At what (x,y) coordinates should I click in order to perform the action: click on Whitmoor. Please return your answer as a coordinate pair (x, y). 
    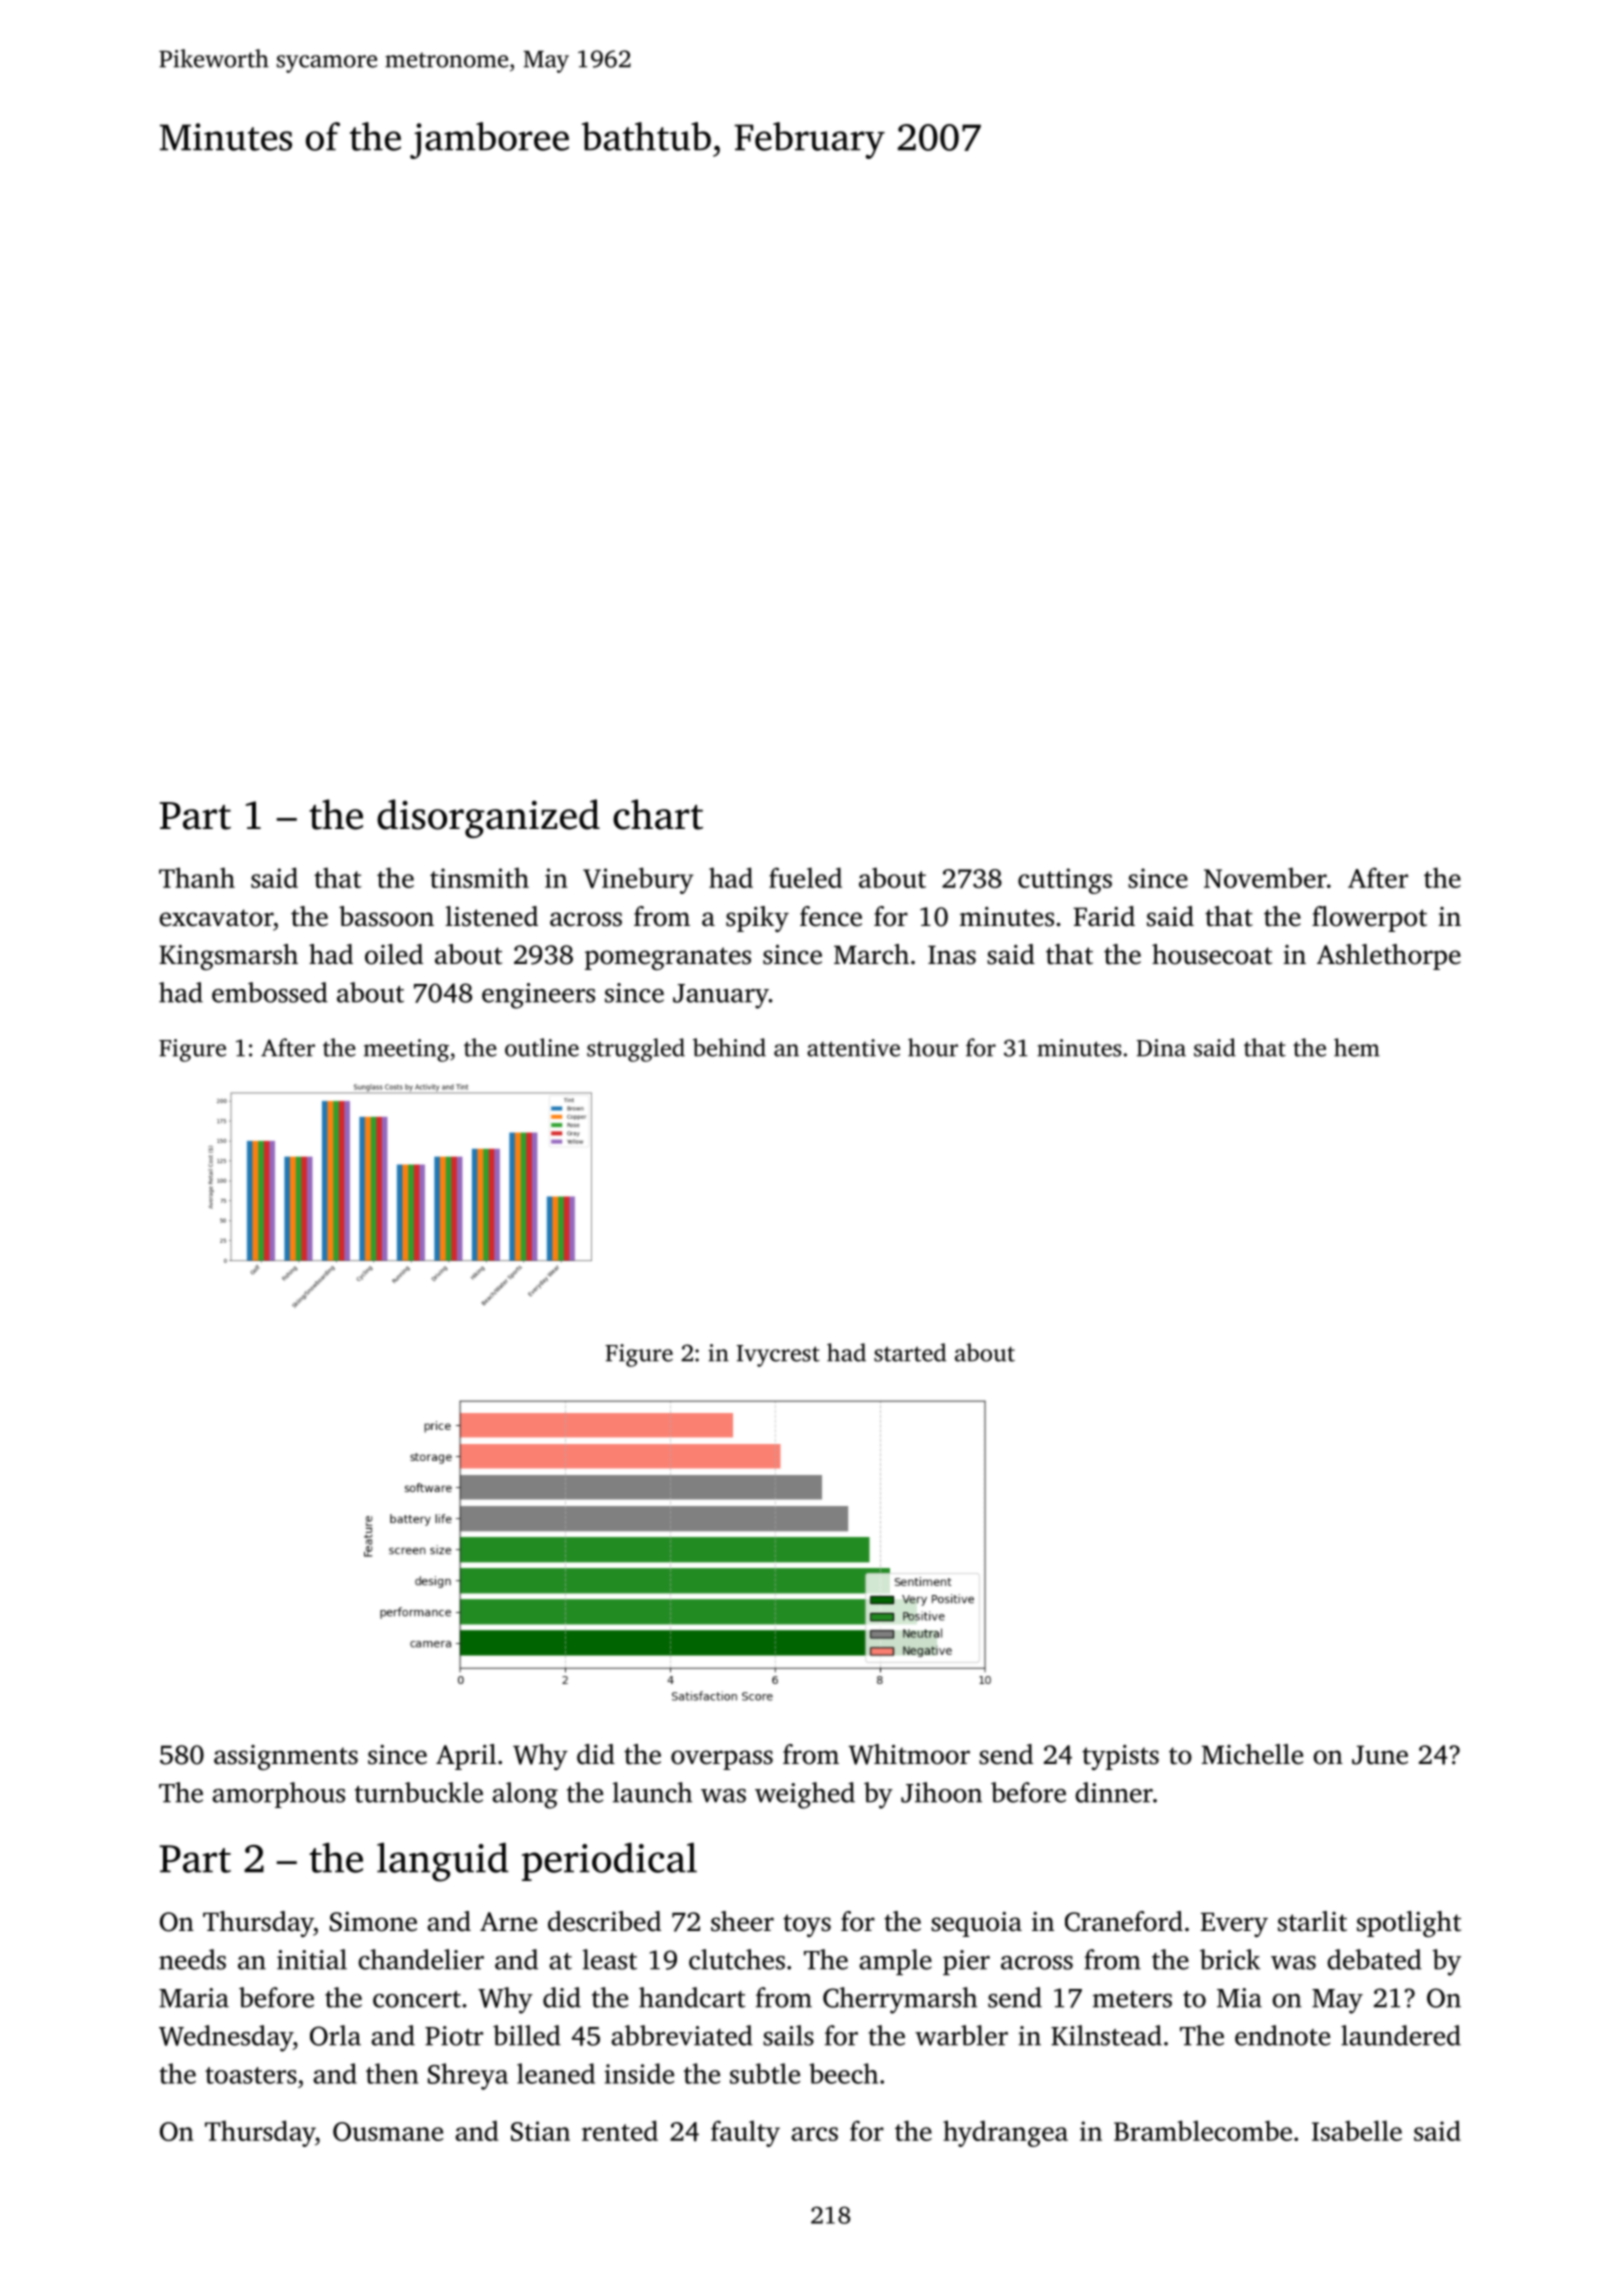
    Looking at the image, I should click on (909, 1754).
